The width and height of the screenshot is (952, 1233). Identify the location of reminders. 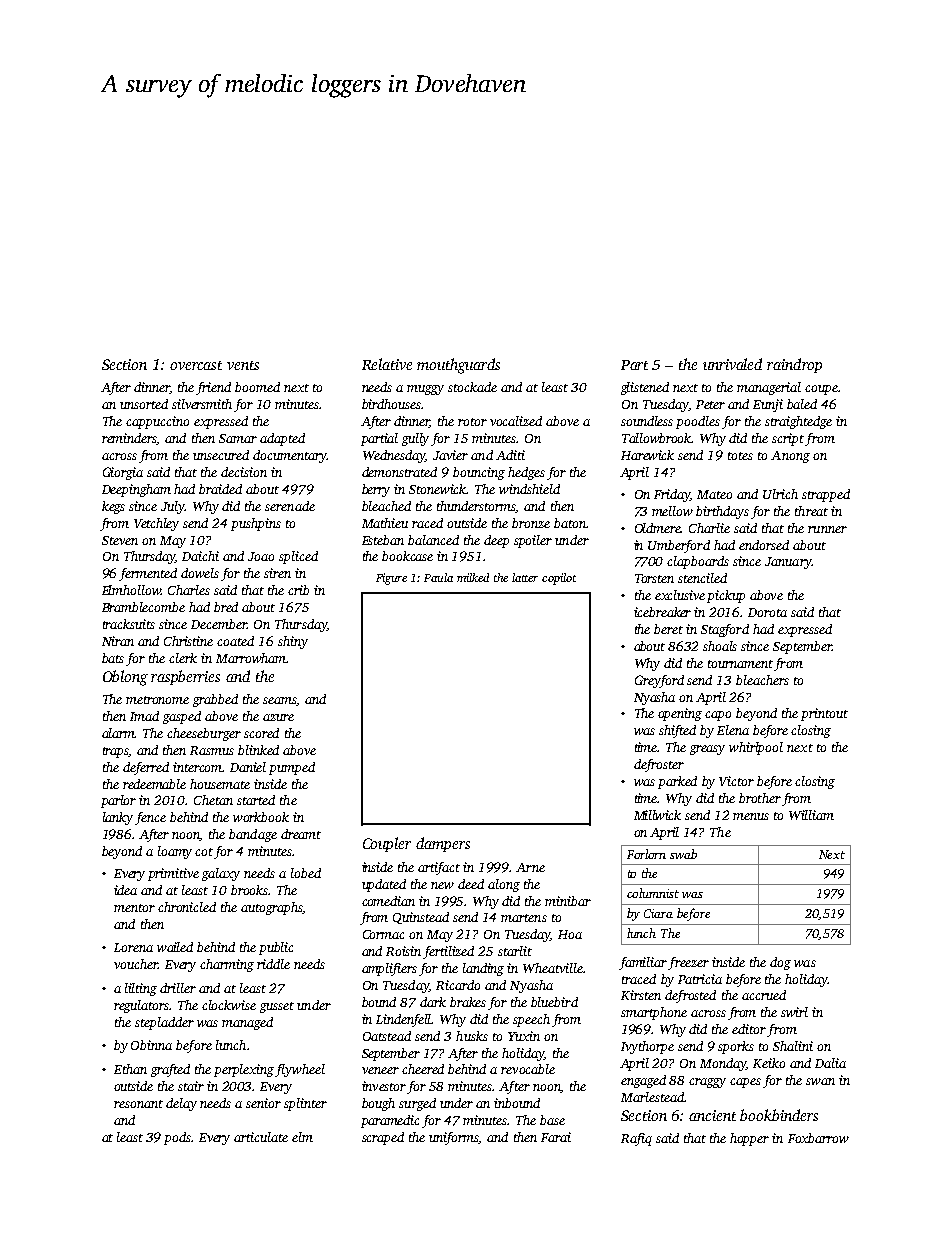
(129, 439).
